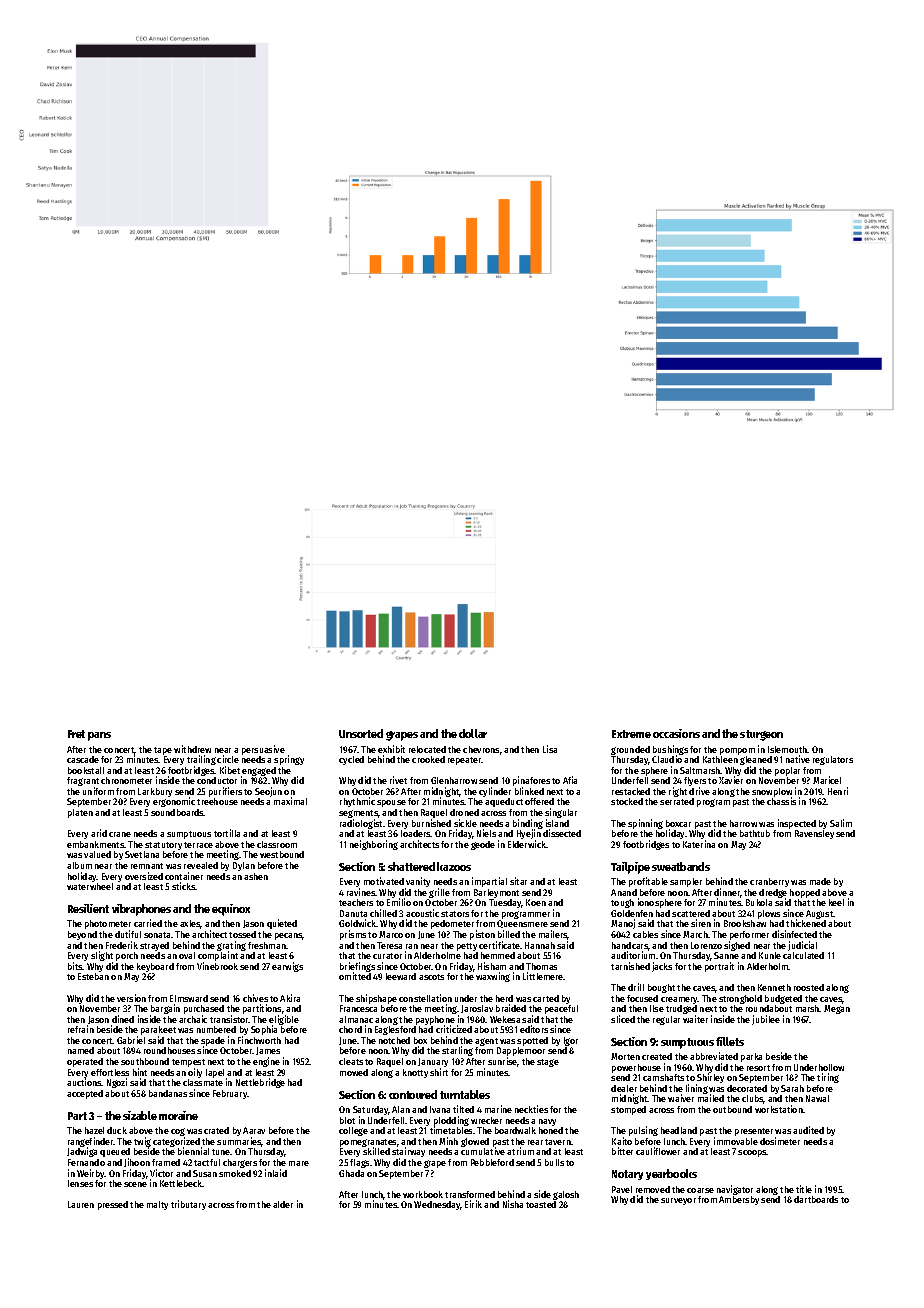 The image size is (924, 1308). I want to click on Koen, so click(536, 902).
